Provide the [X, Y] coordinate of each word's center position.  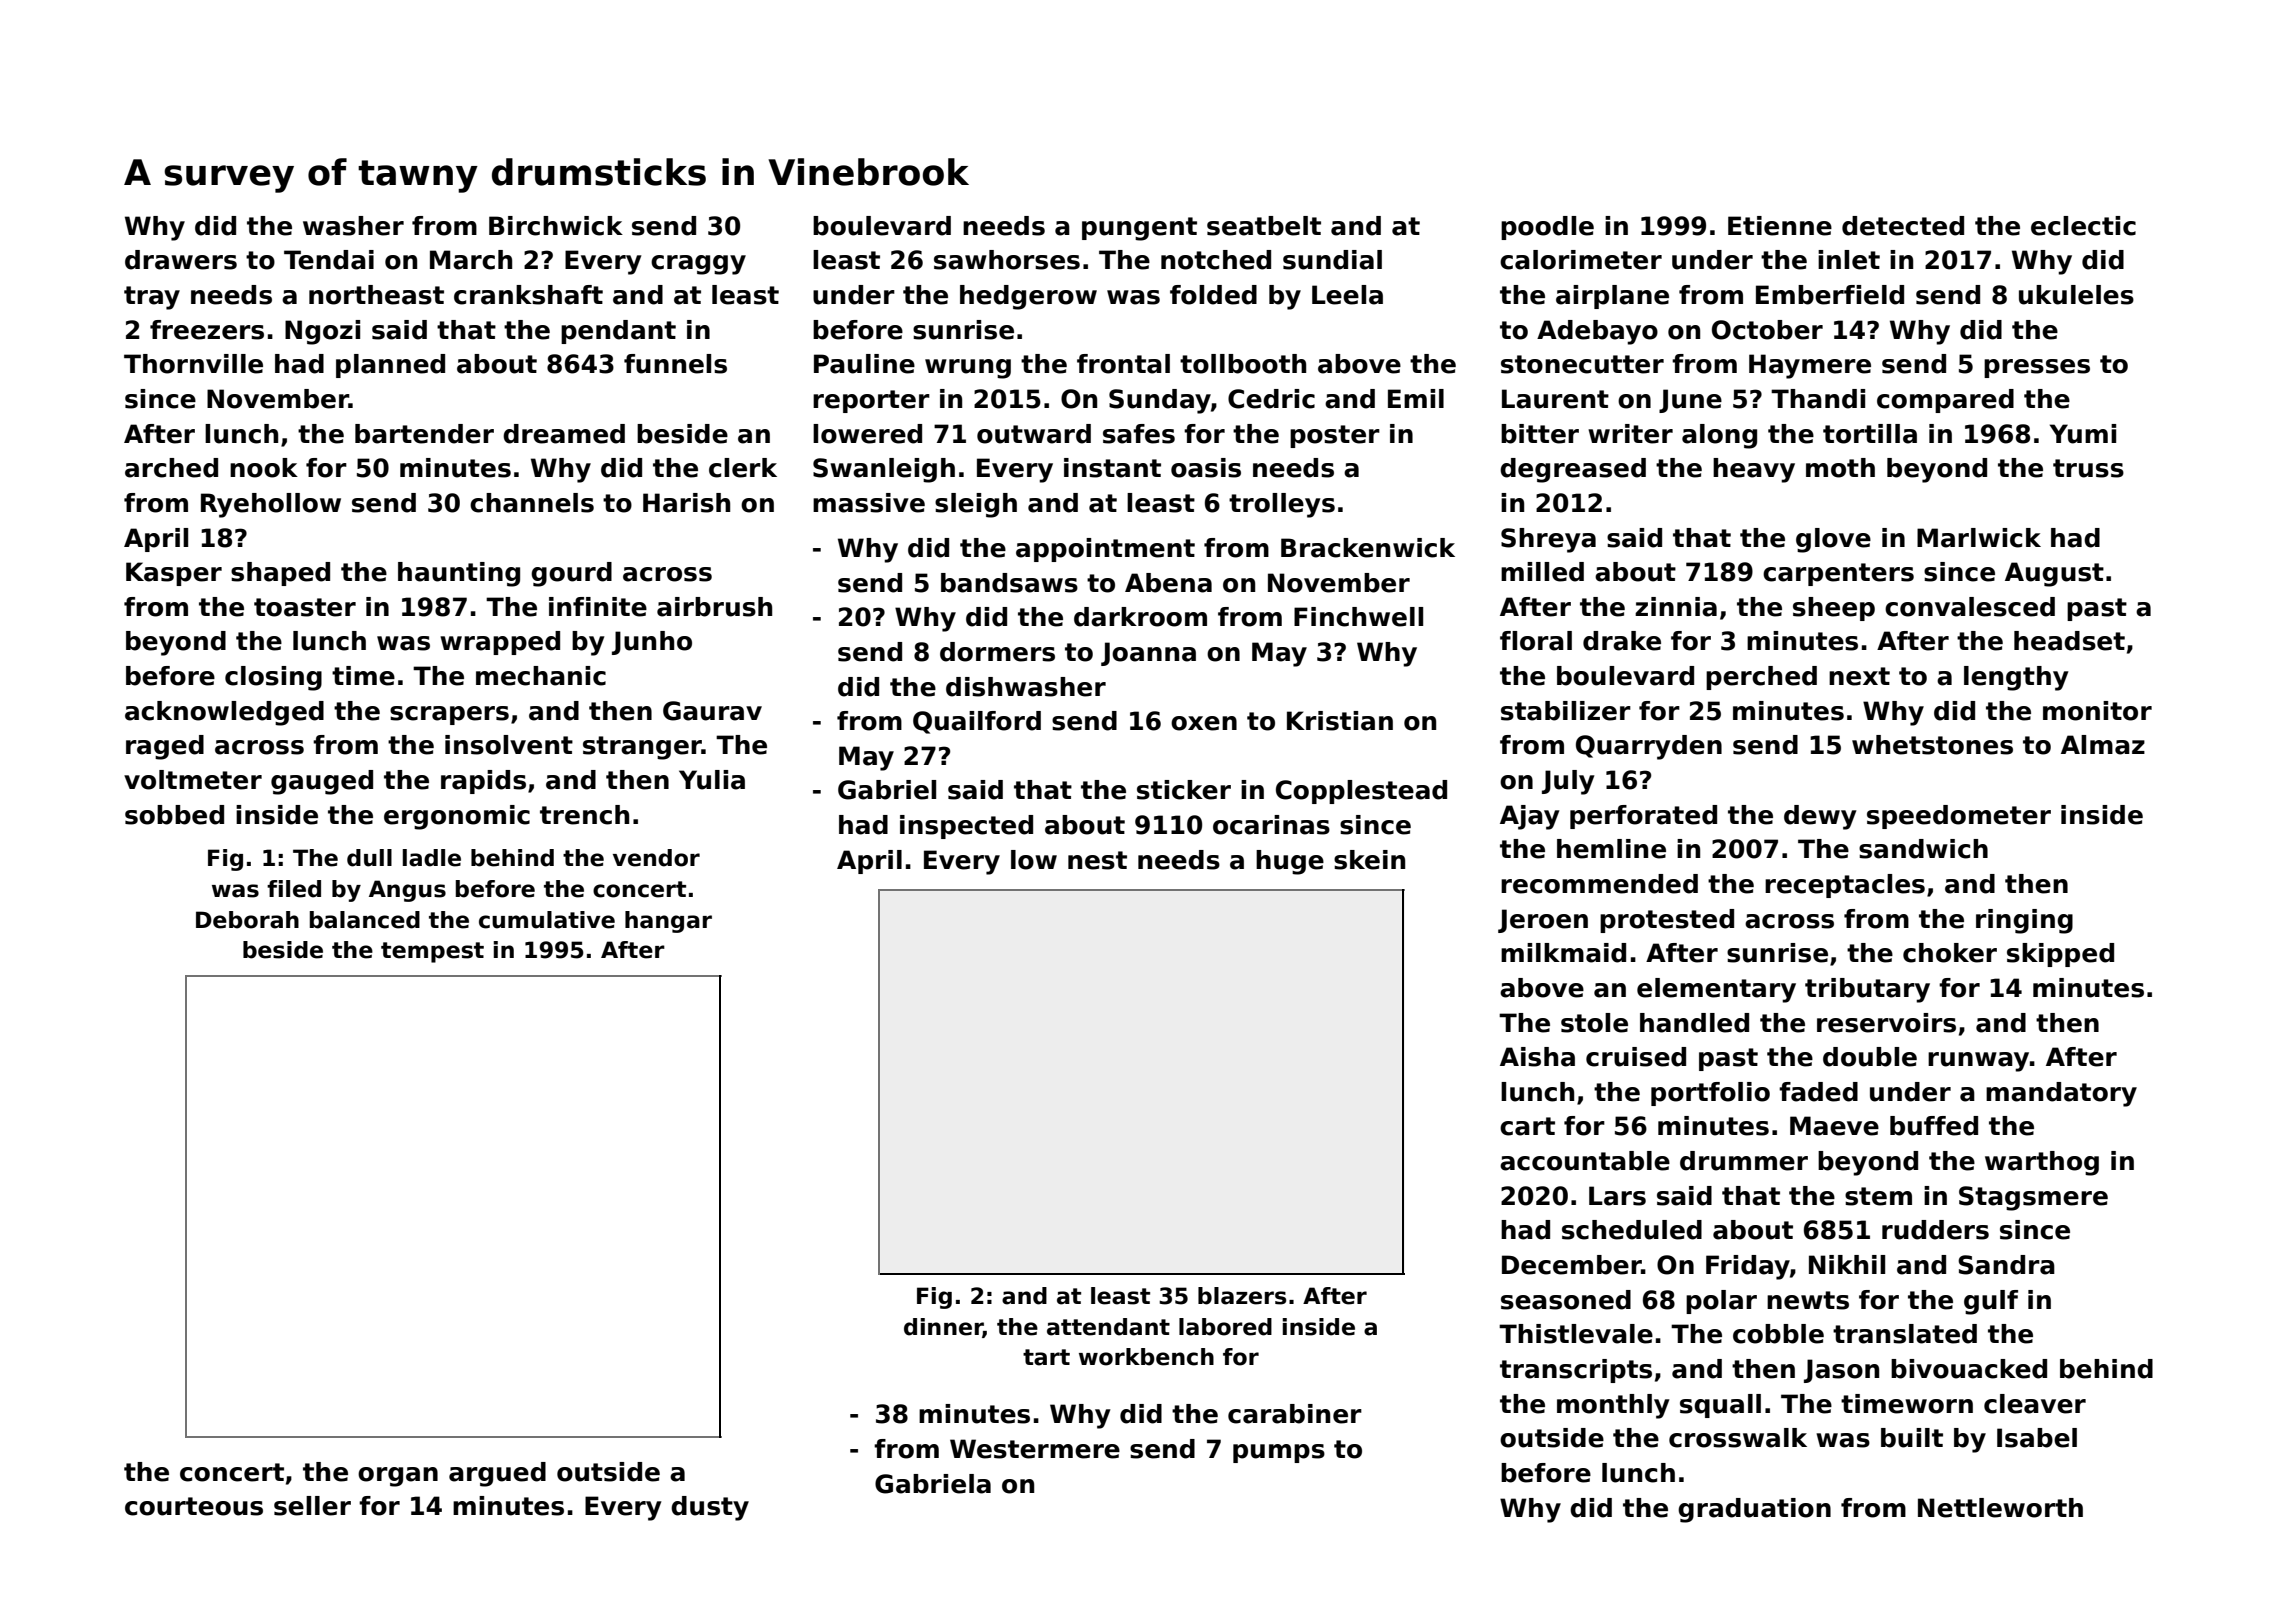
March [471, 260]
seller [312, 1506]
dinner [943, 1327]
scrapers [449, 715]
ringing [2024, 921]
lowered [867, 434]
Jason [1841, 1371]
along [1719, 436]
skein [1369, 860]
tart [1046, 1357]
